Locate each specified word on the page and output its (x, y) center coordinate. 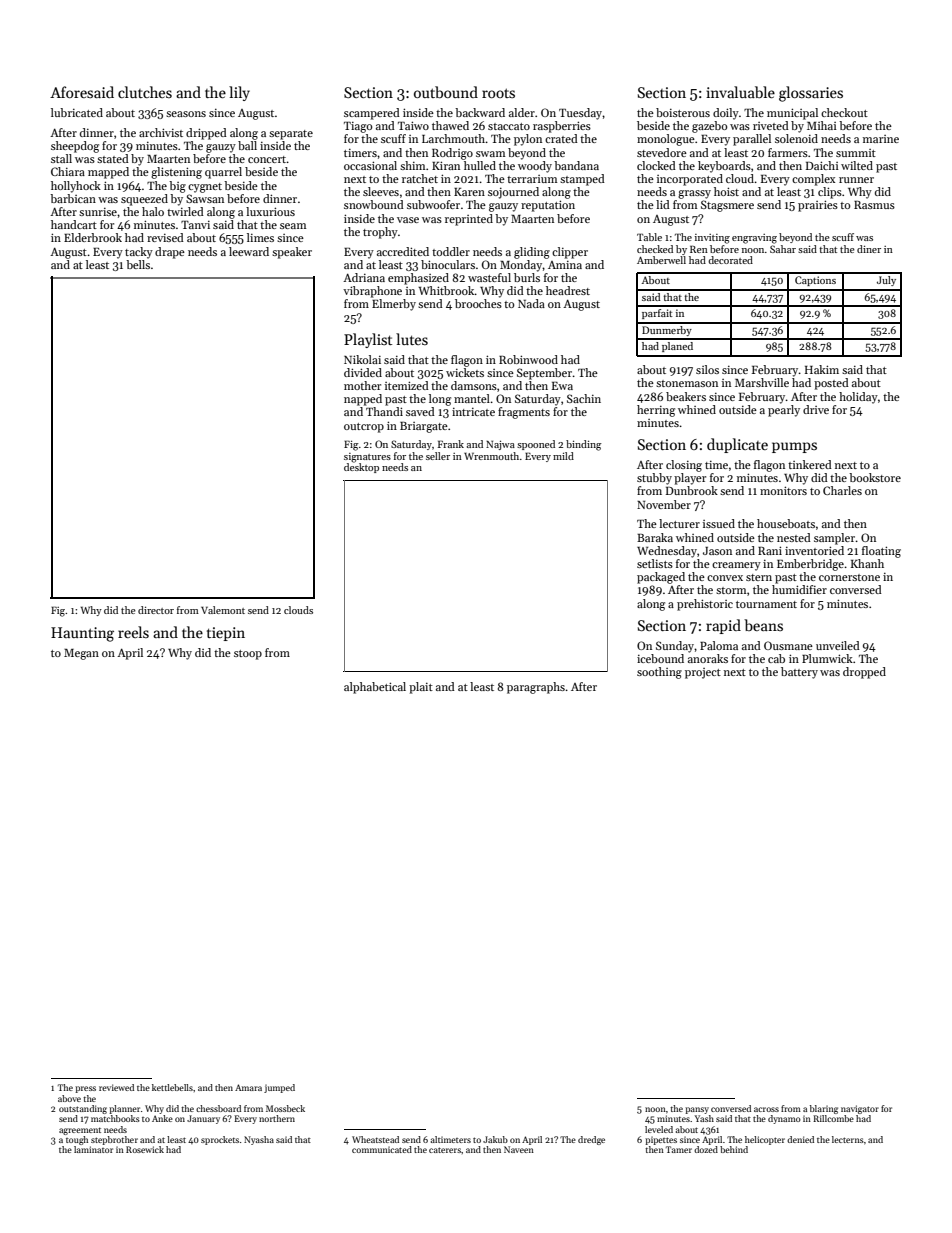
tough (77, 1140)
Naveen (519, 1149)
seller (438, 456)
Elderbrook (93, 237)
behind (734, 1149)
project (703, 673)
